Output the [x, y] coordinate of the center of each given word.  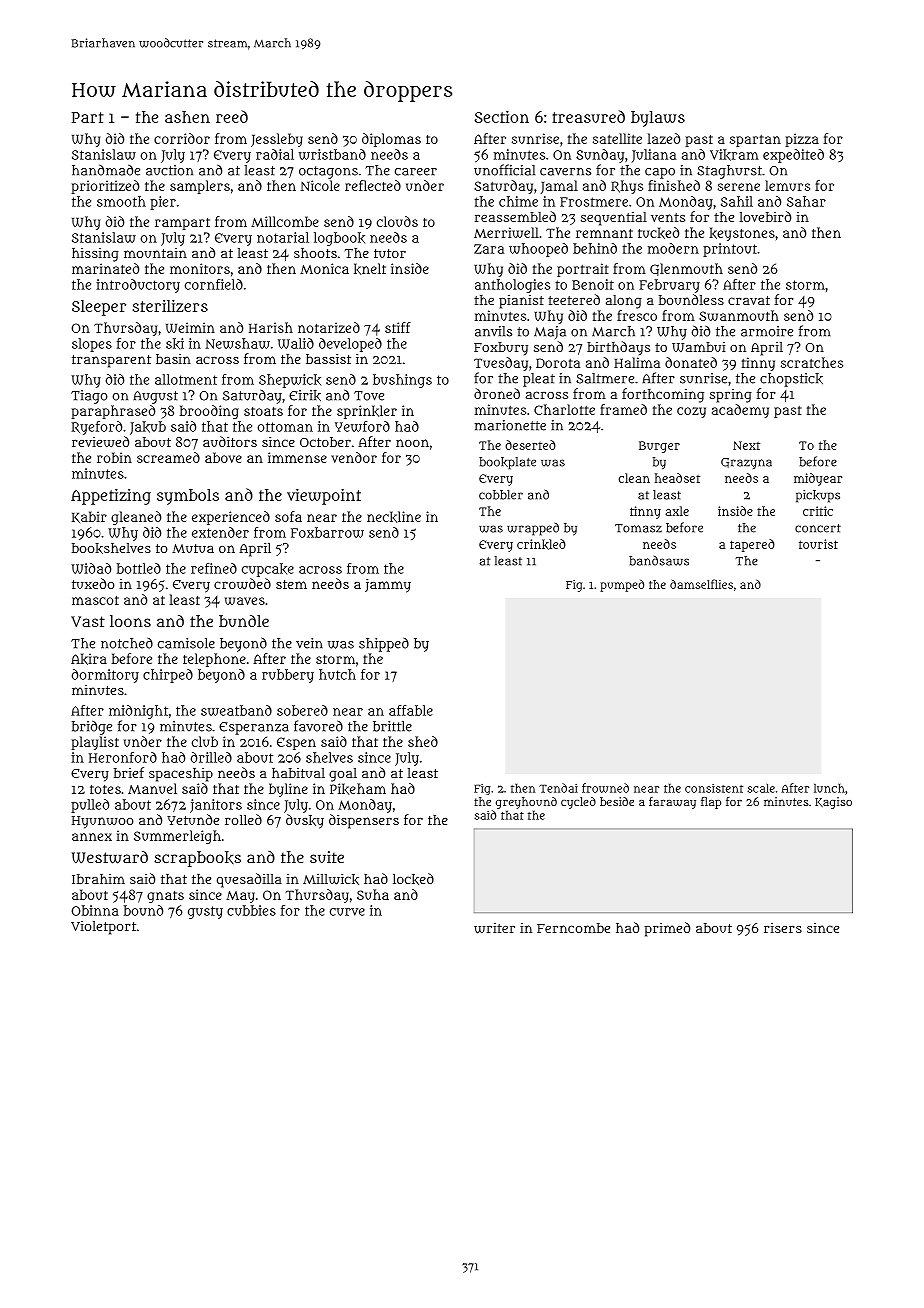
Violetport [103, 928]
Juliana [654, 156]
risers [783, 928]
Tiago [89, 397]
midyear [818, 479]
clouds [397, 221]
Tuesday [501, 364]
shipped [384, 645]
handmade [106, 170]
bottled [139, 568]
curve [347, 912]
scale [761, 788]
